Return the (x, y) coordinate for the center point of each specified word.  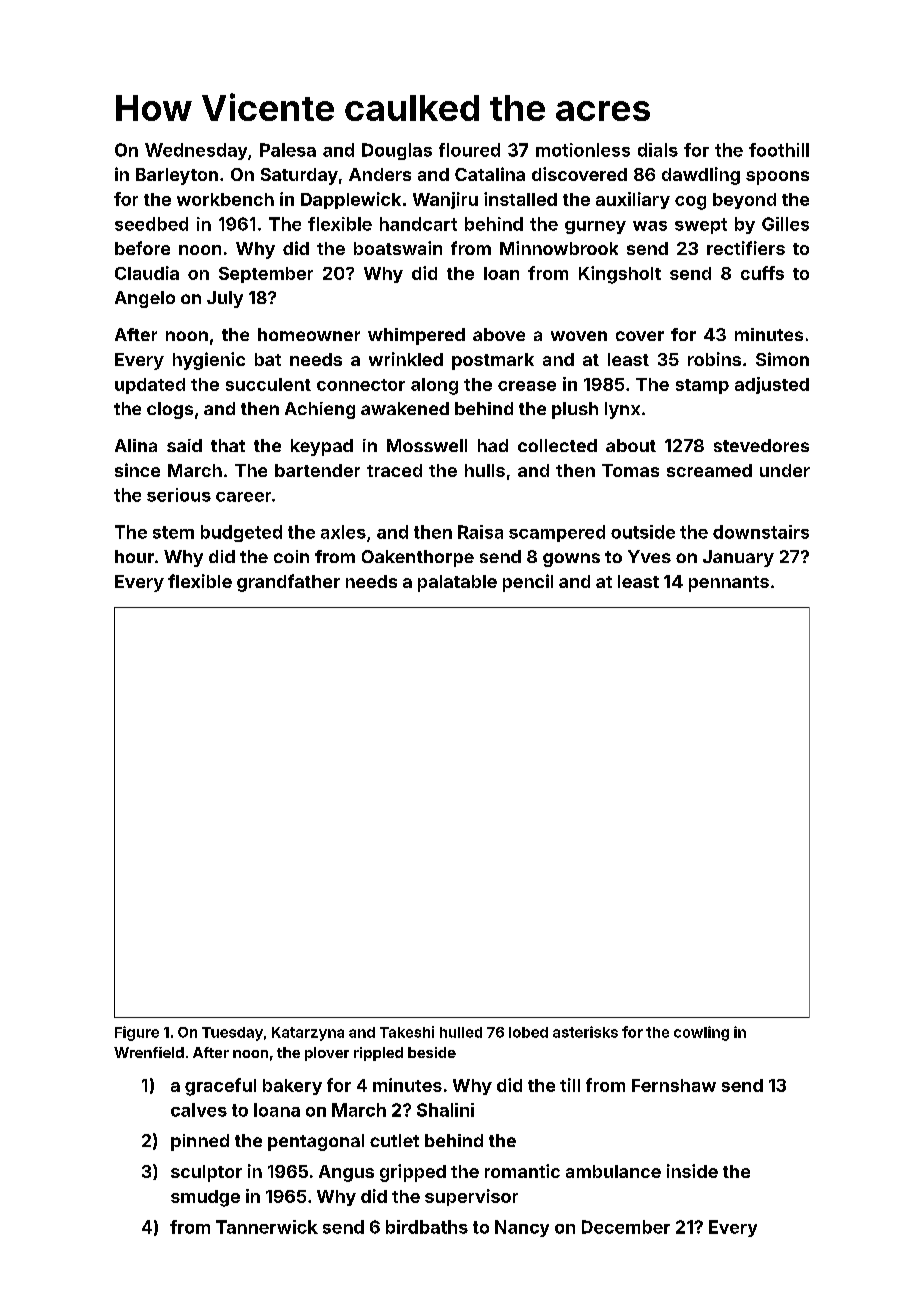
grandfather (288, 583)
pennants (729, 584)
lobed (528, 1032)
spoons (777, 178)
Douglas (397, 151)
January (738, 558)
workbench (225, 199)
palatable (457, 583)
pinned (200, 1142)
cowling (701, 1033)
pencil (528, 583)
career (243, 497)
